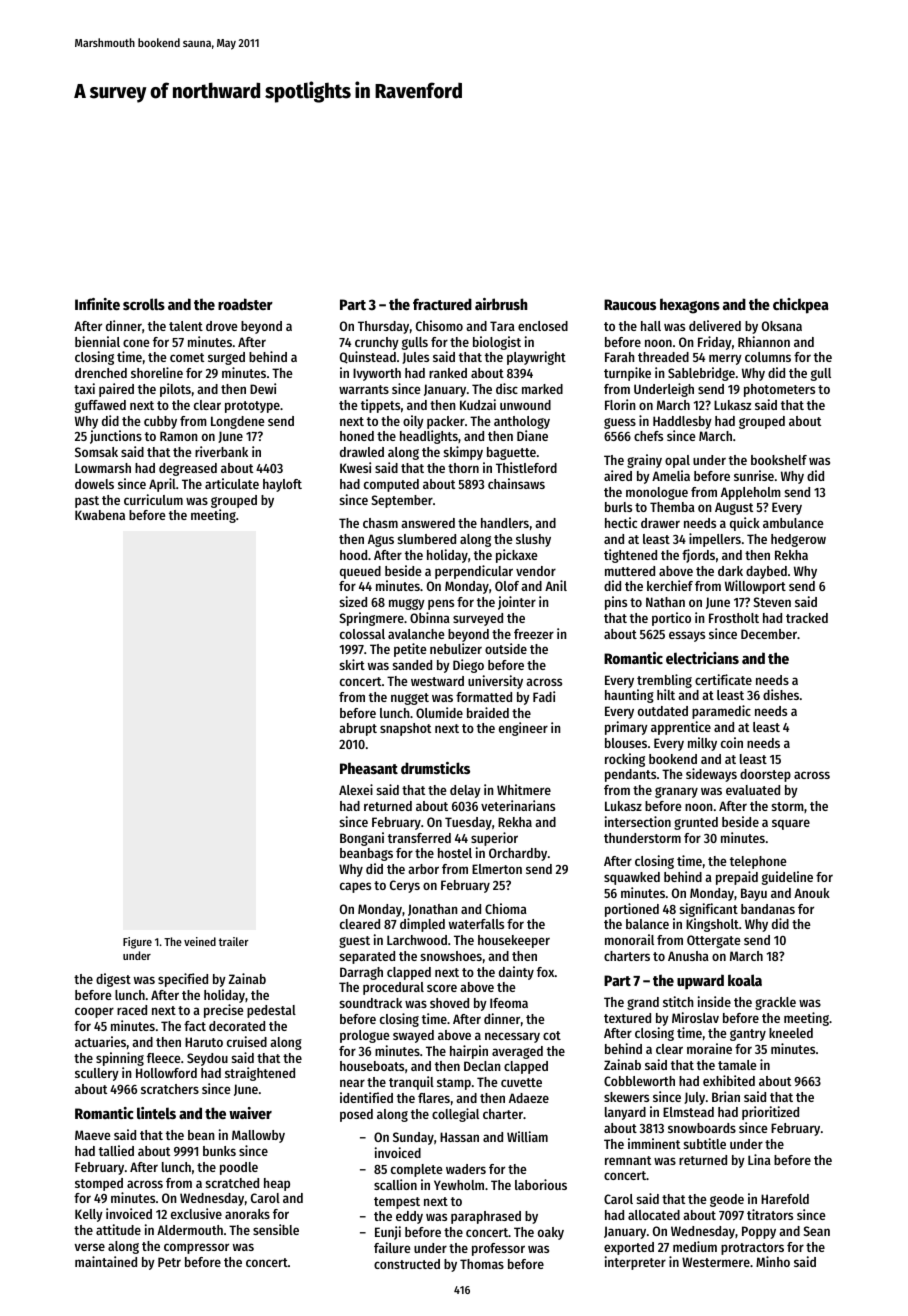 Image resolution: width=908 pixels, height=1316 pixels. What do you see at coordinates (100, 515) in the image?
I see `Kwabena` at bounding box center [100, 515].
